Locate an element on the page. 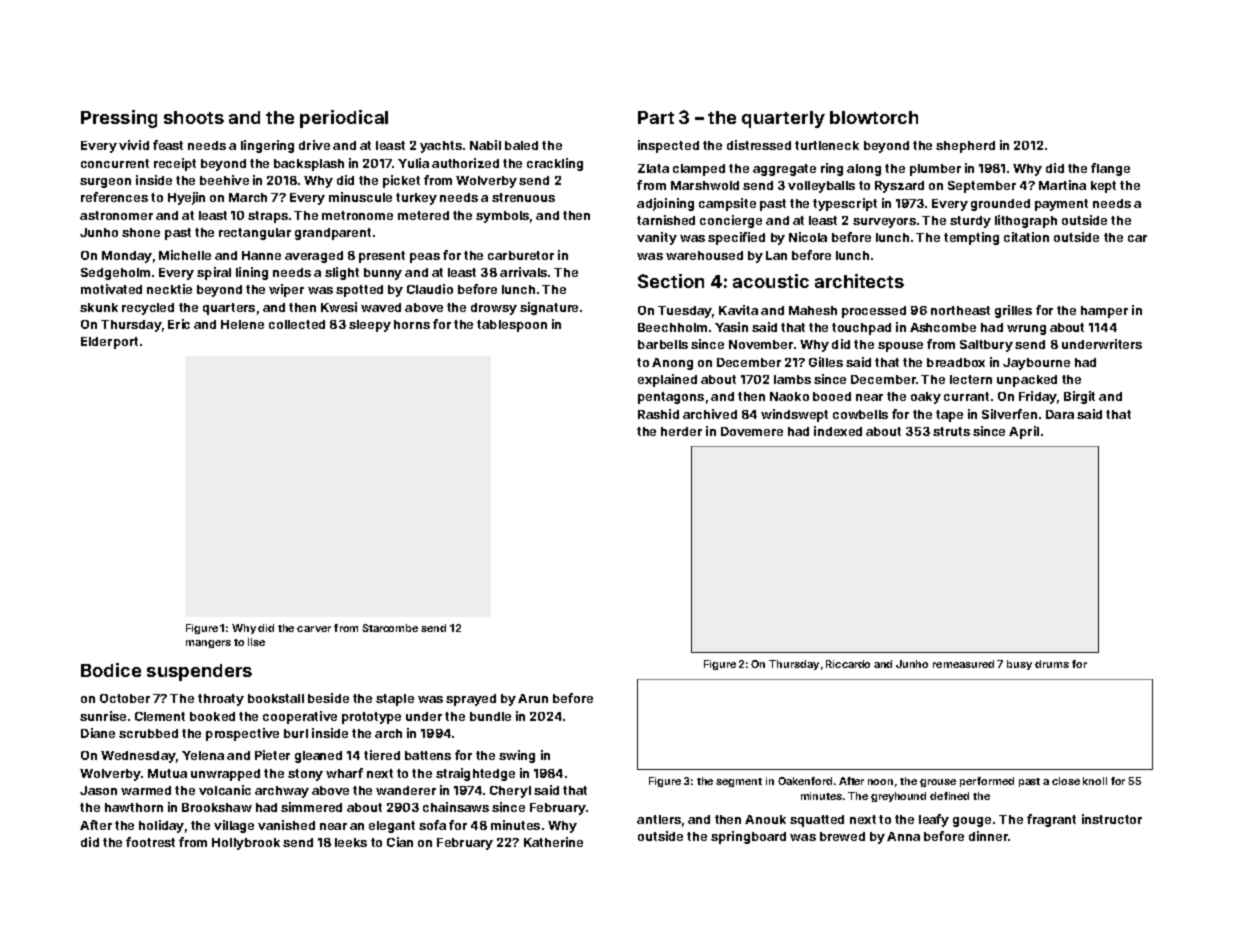  Nicola is located at coordinates (808, 237).
